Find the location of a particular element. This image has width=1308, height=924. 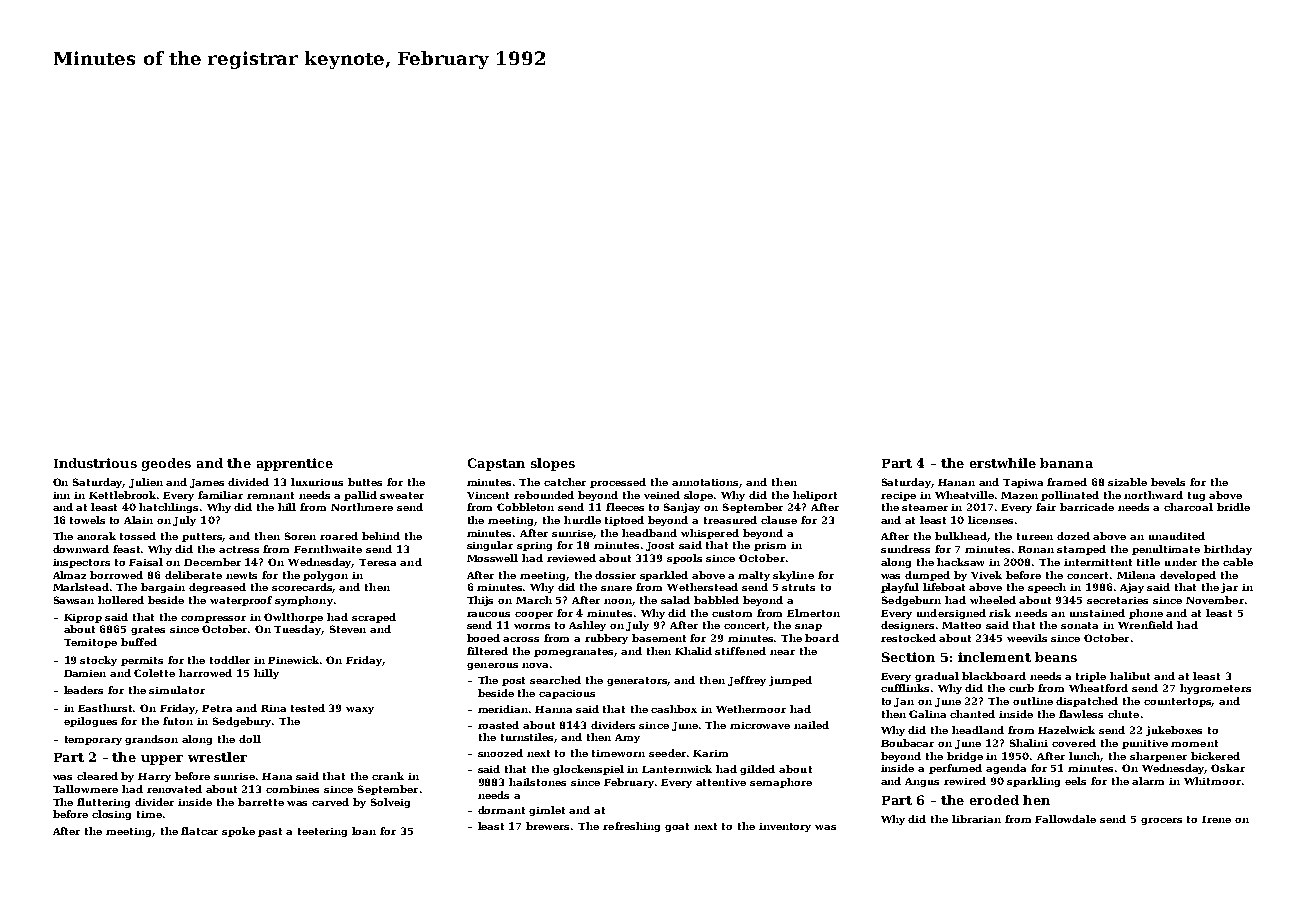

singular is located at coordinates (490, 546).
